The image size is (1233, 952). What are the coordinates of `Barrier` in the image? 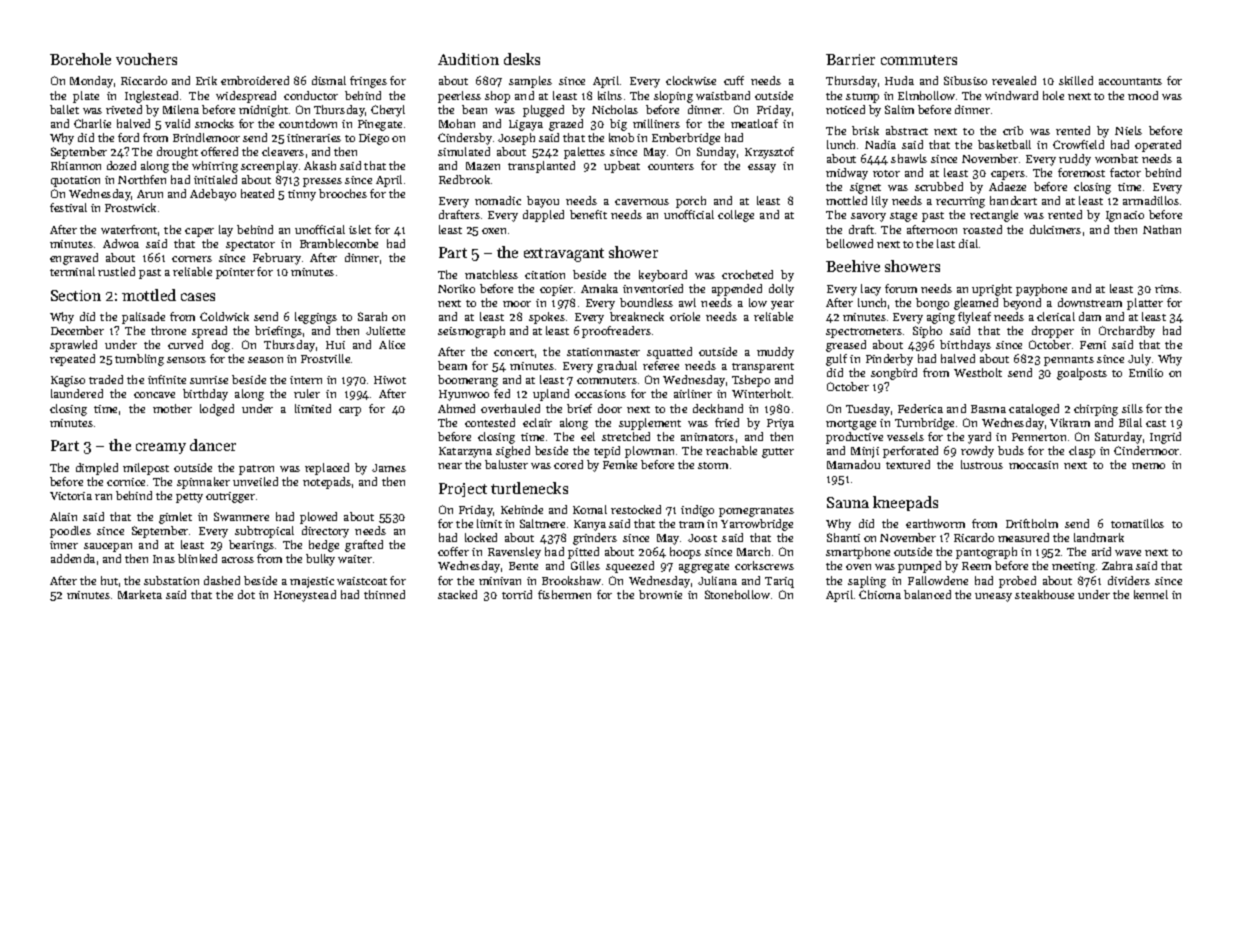 It's located at (850, 59).
